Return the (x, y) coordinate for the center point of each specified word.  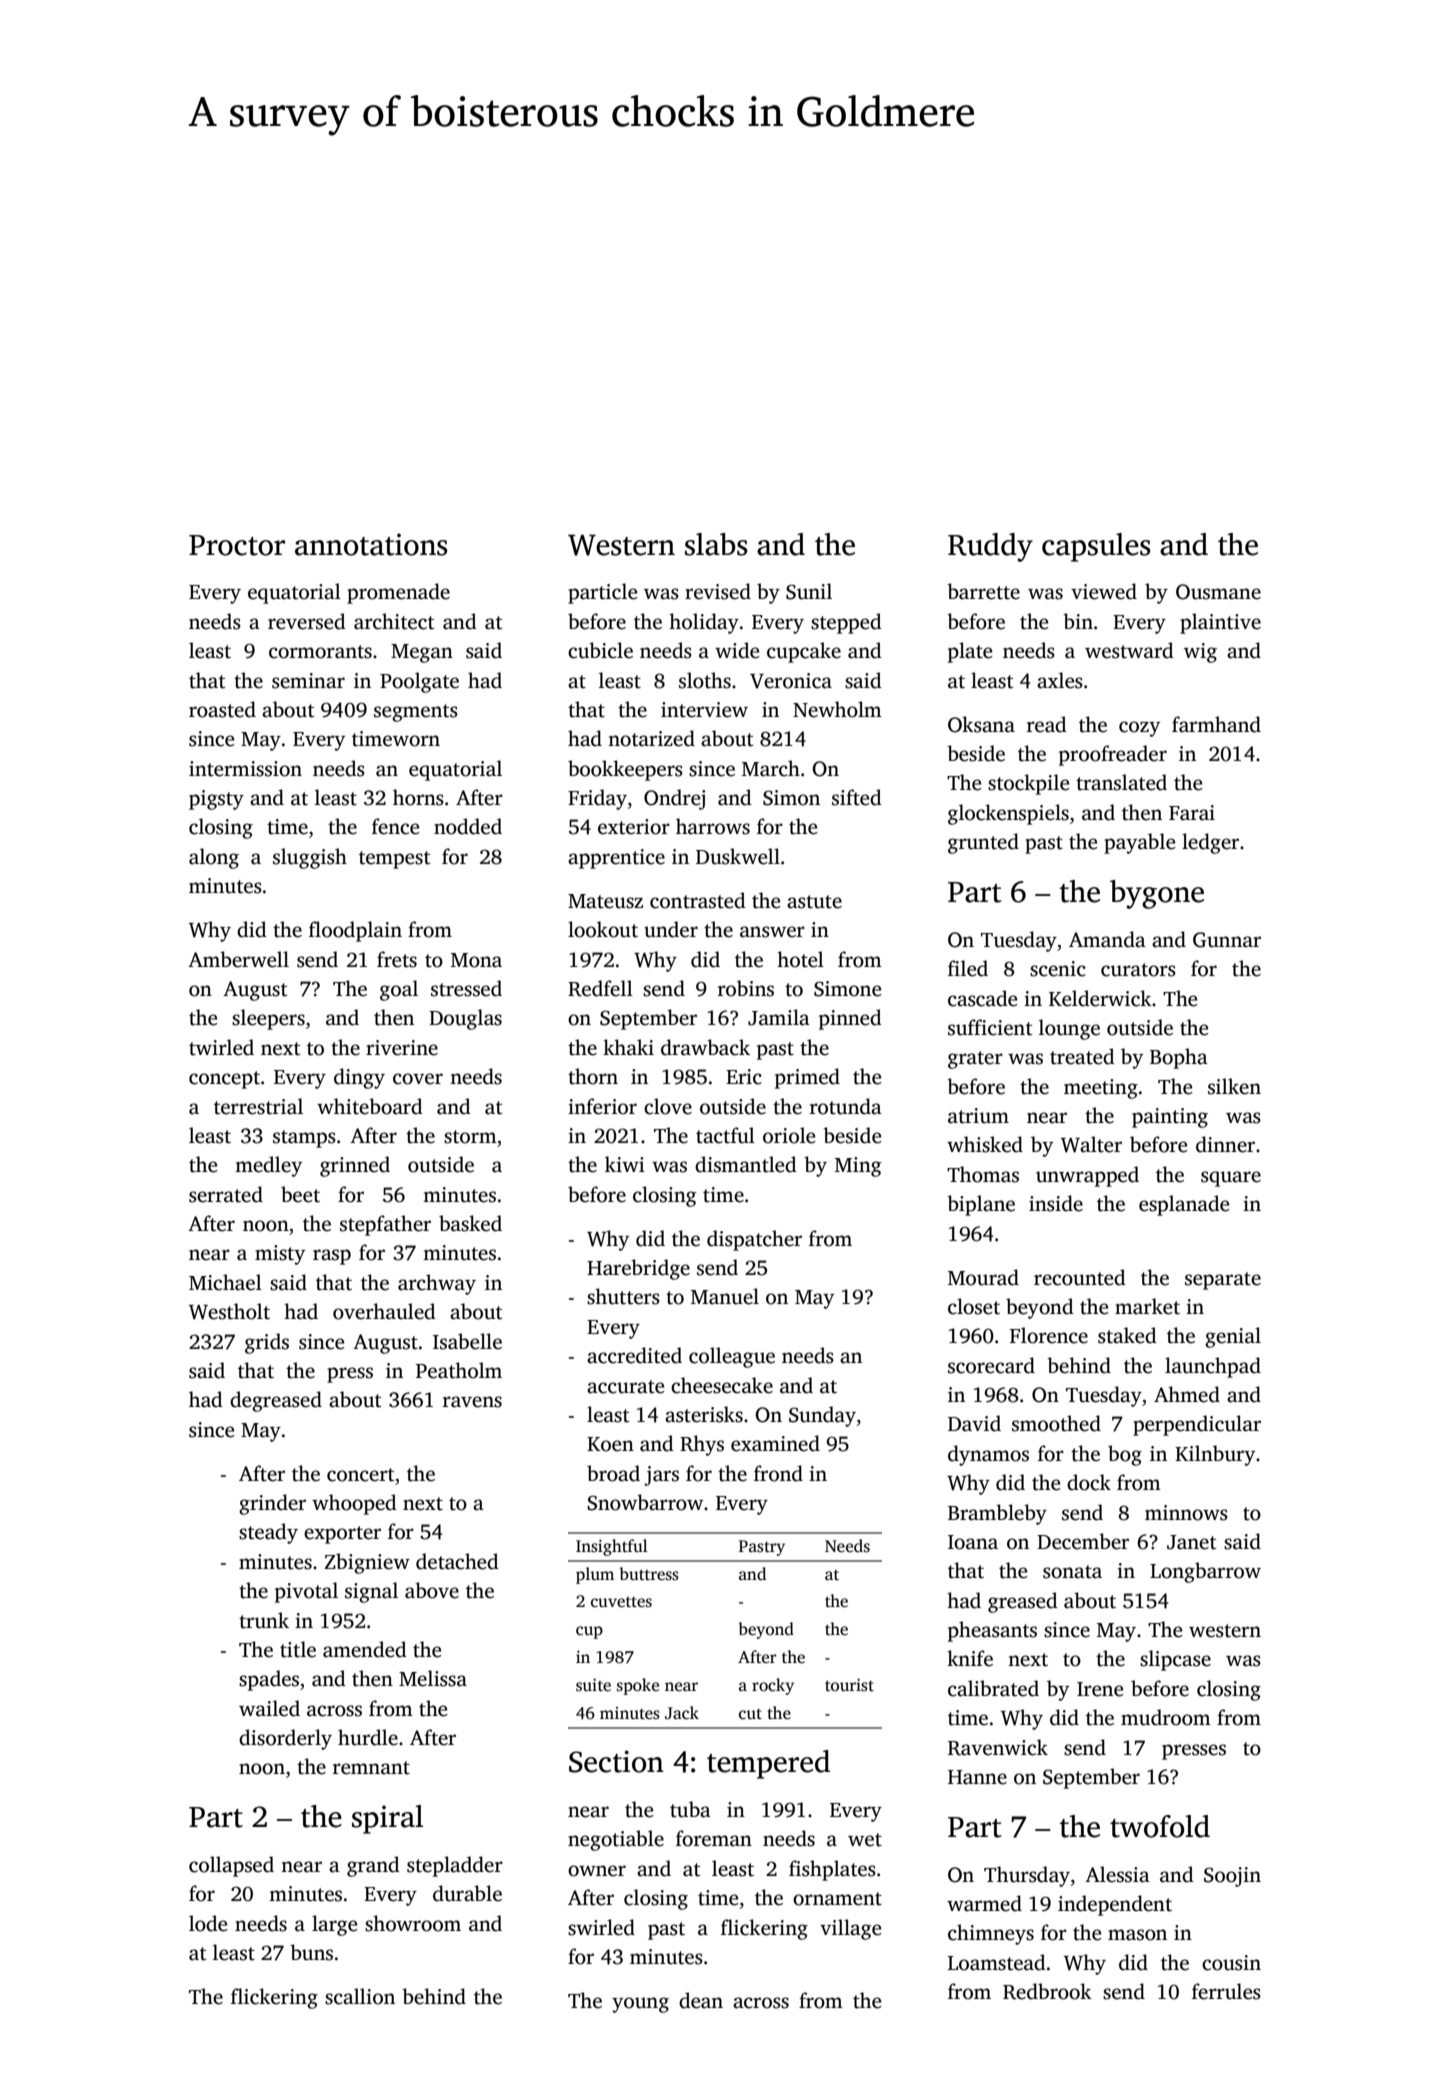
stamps (304, 1139)
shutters (623, 1296)
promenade (398, 593)
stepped (846, 623)
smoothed (1056, 1423)
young (640, 2005)
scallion (360, 1996)
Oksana (981, 724)
